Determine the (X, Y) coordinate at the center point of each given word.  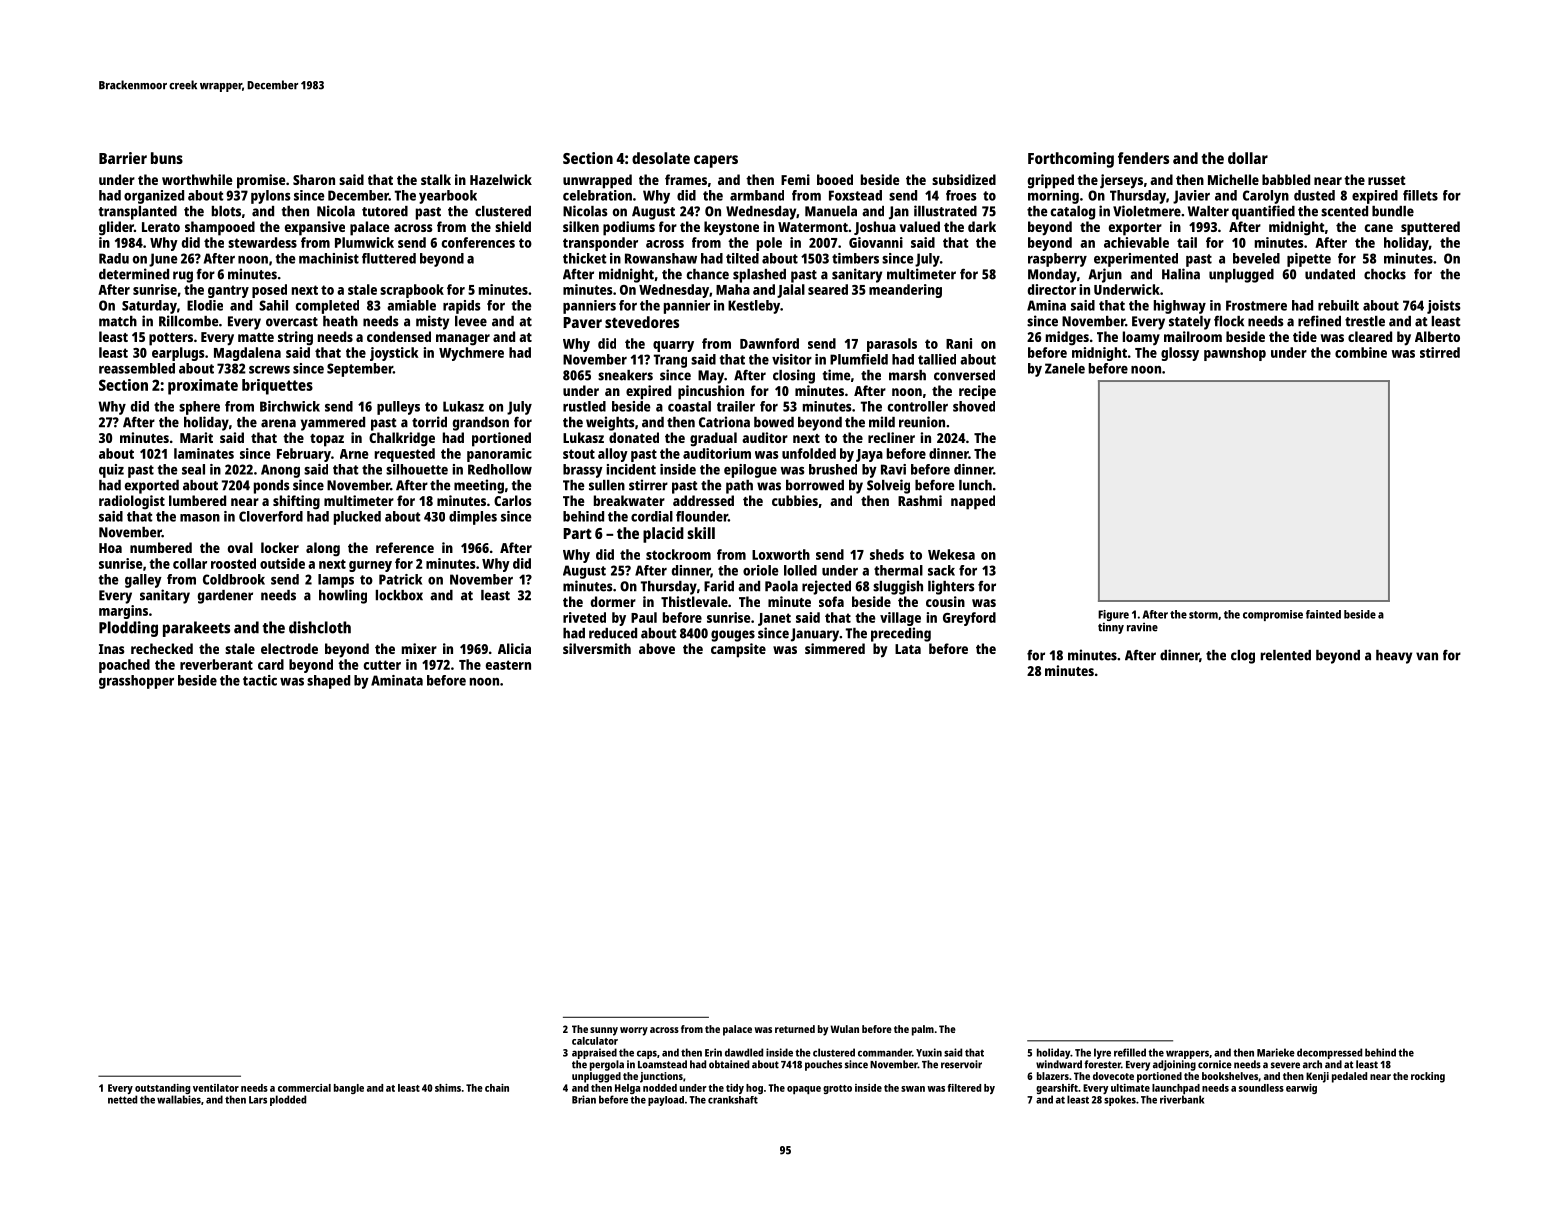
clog (1243, 657)
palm (923, 1030)
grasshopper (136, 682)
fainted (1323, 614)
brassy (583, 471)
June (163, 260)
